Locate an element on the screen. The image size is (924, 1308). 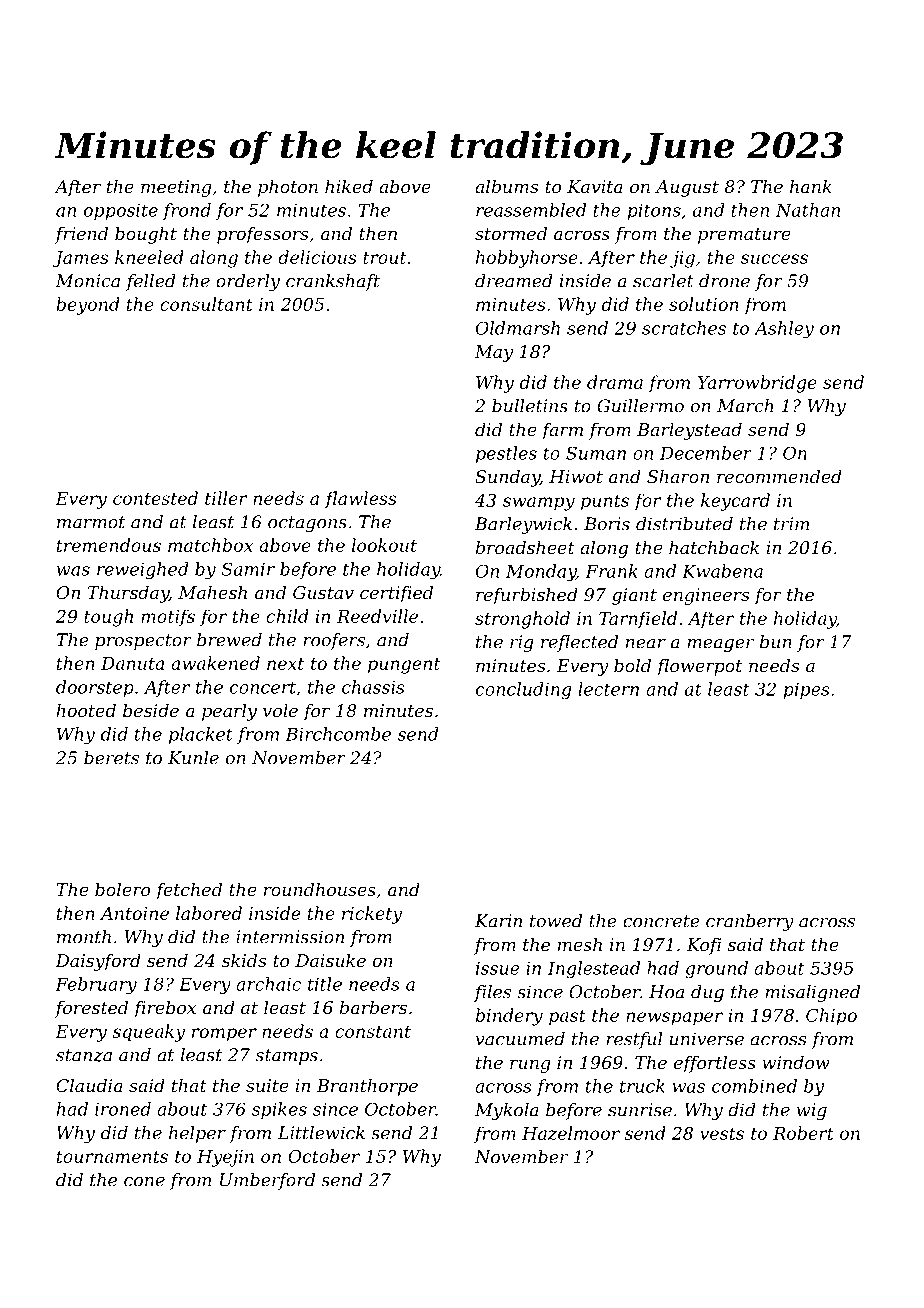
pipes is located at coordinates (806, 691).
